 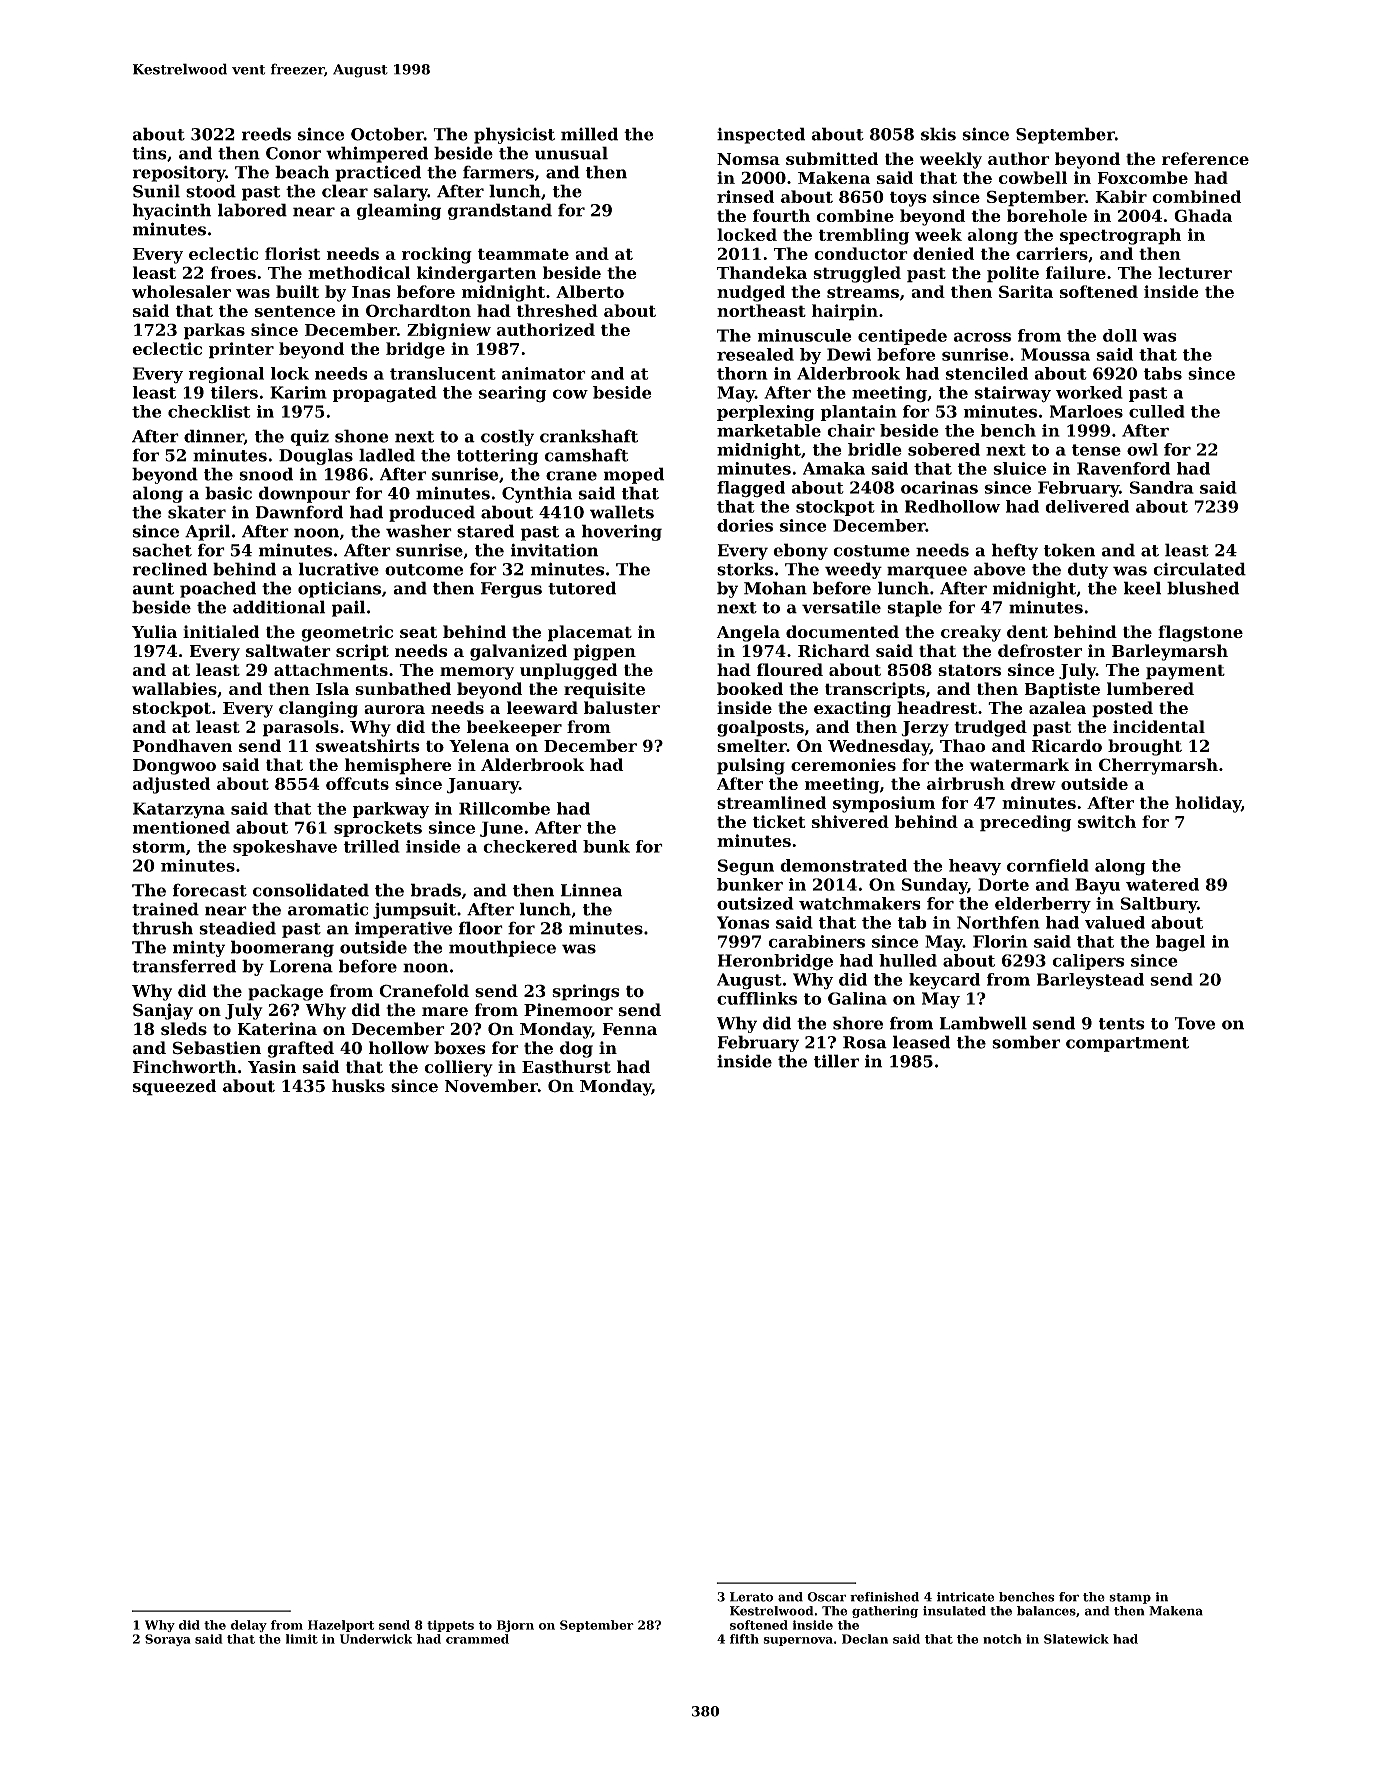 What do you see at coordinates (376, 1639) in the screenshot?
I see `Underwick` at bounding box center [376, 1639].
